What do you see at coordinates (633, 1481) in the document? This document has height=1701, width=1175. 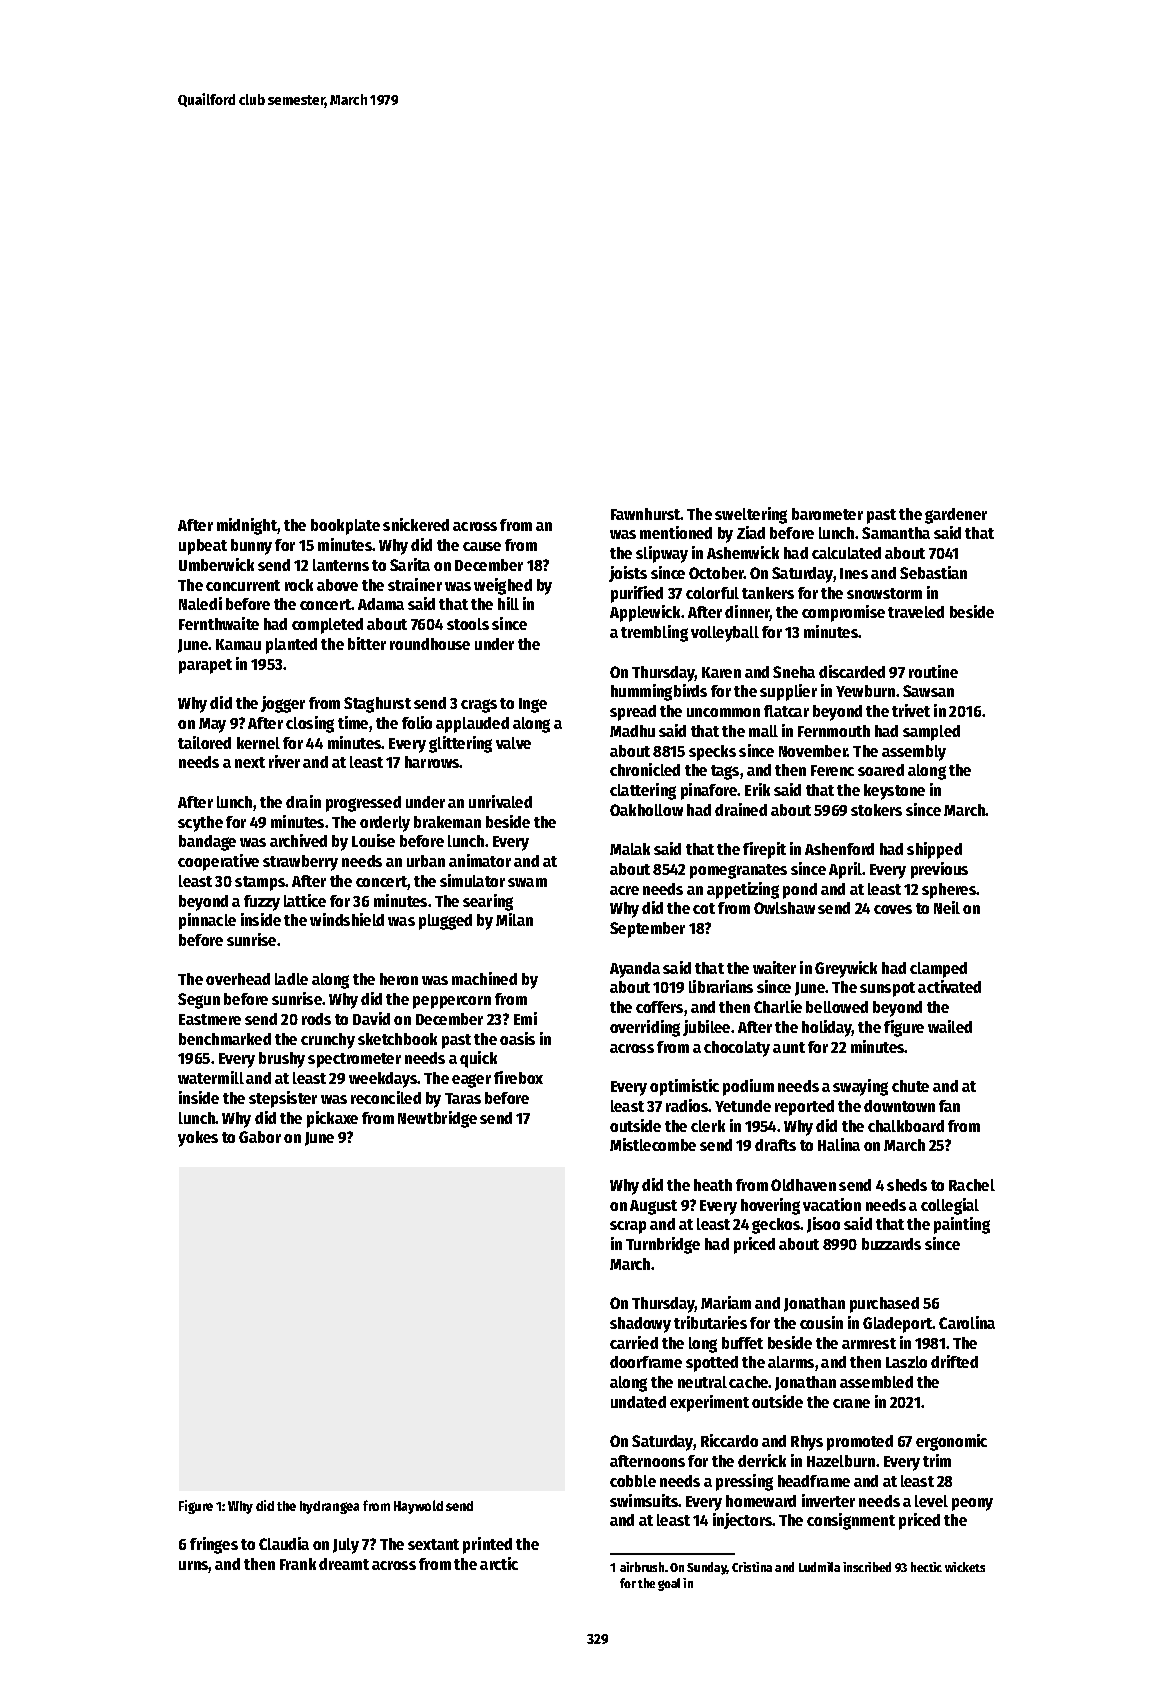 I see `cobble` at bounding box center [633, 1481].
